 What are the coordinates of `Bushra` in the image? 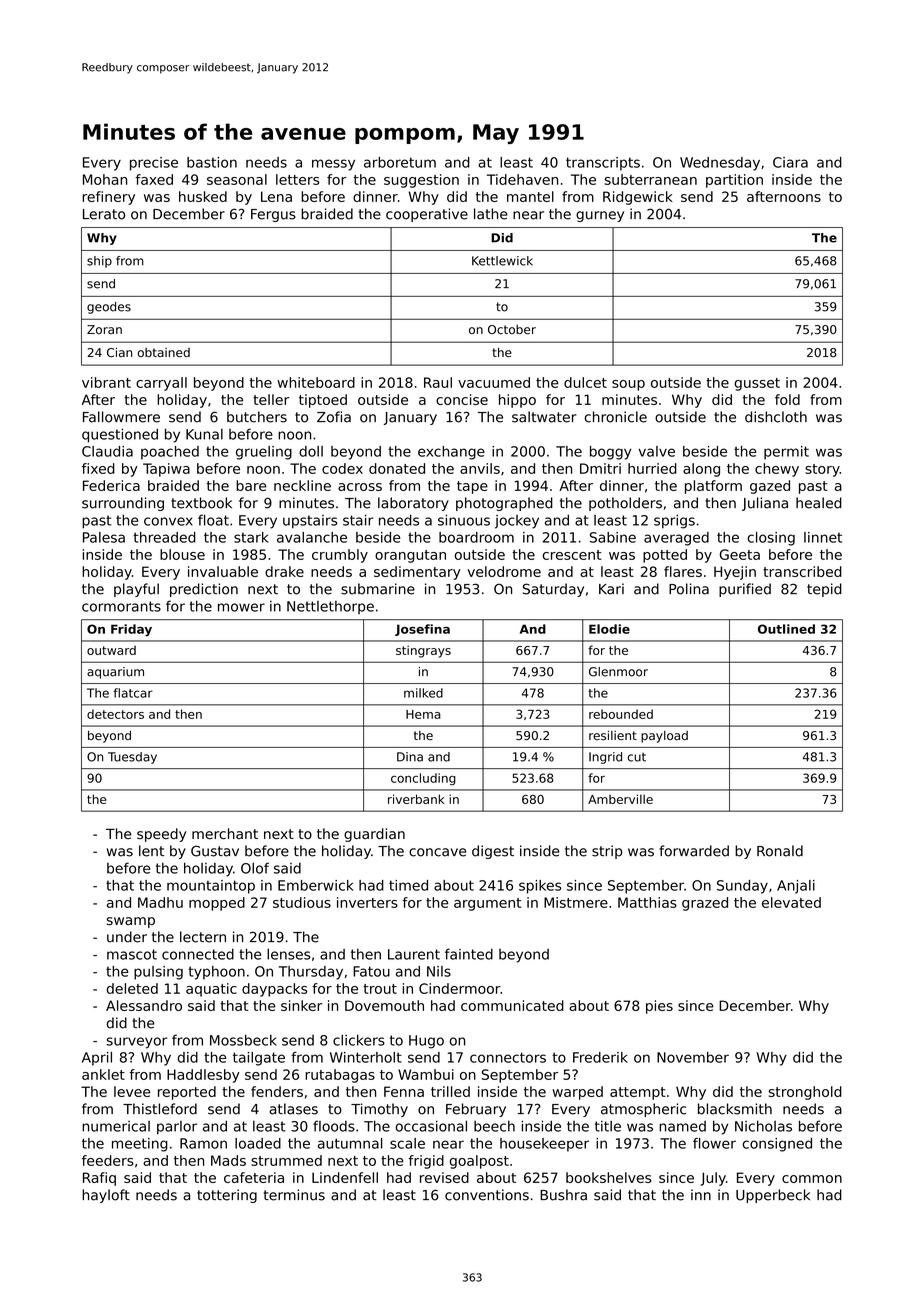 It's located at (563, 1195).
